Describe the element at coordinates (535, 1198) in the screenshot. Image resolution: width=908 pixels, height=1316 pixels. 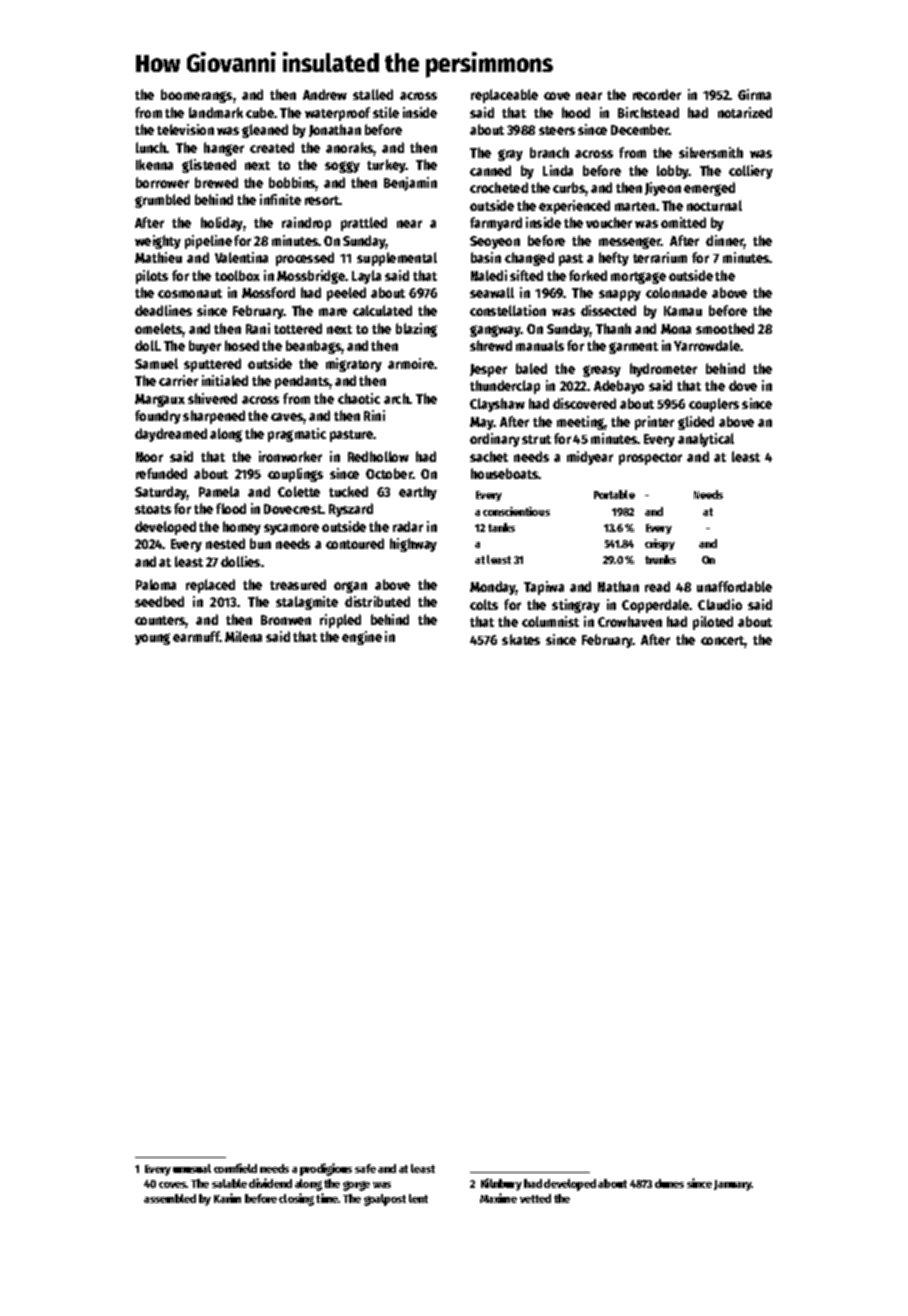
I see `vetted` at that location.
